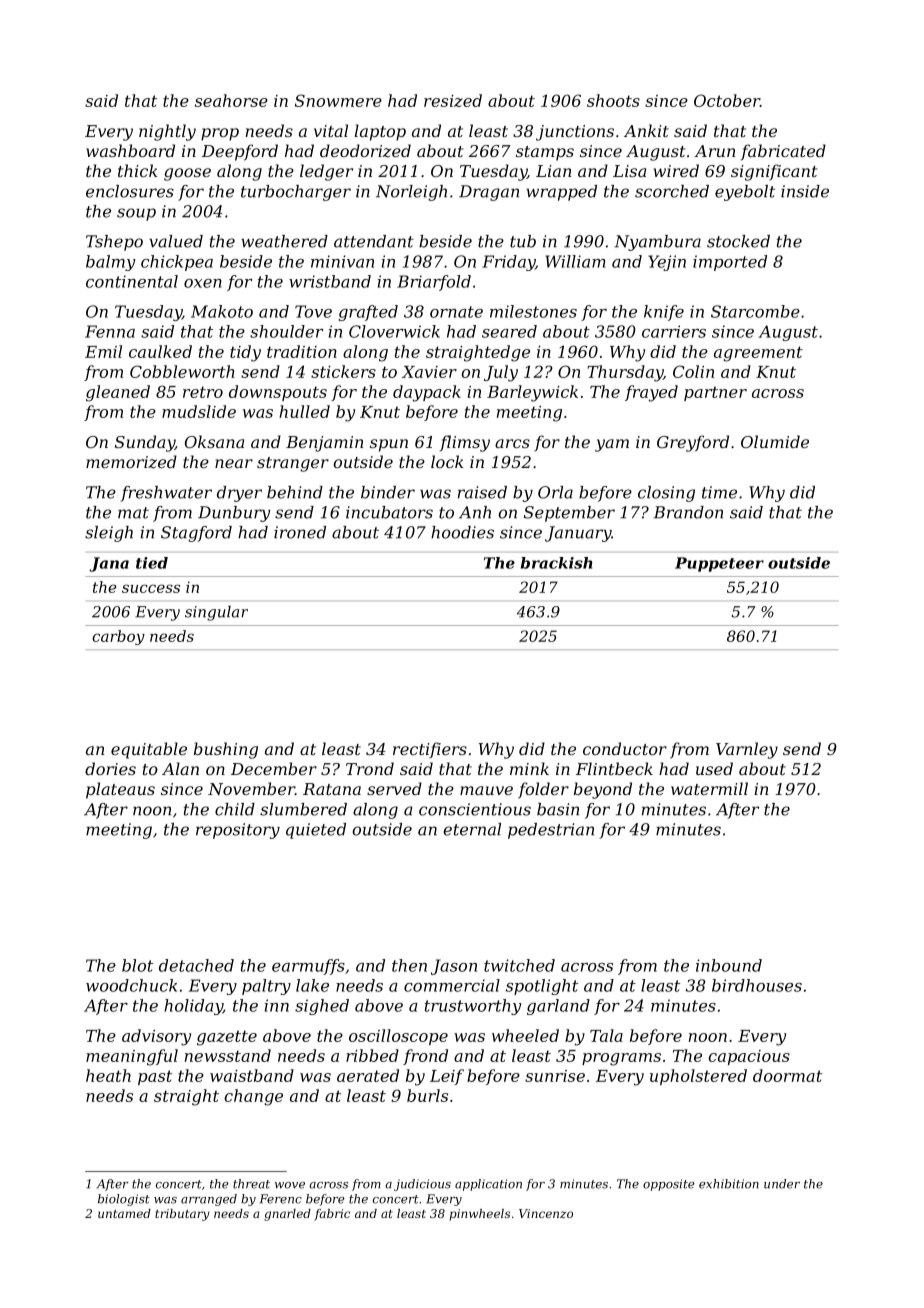 Image resolution: width=924 pixels, height=1308 pixels. What do you see at coordinates (551, 831) in the document?
I see `pedestrian` at bounding box center [551, 831].
